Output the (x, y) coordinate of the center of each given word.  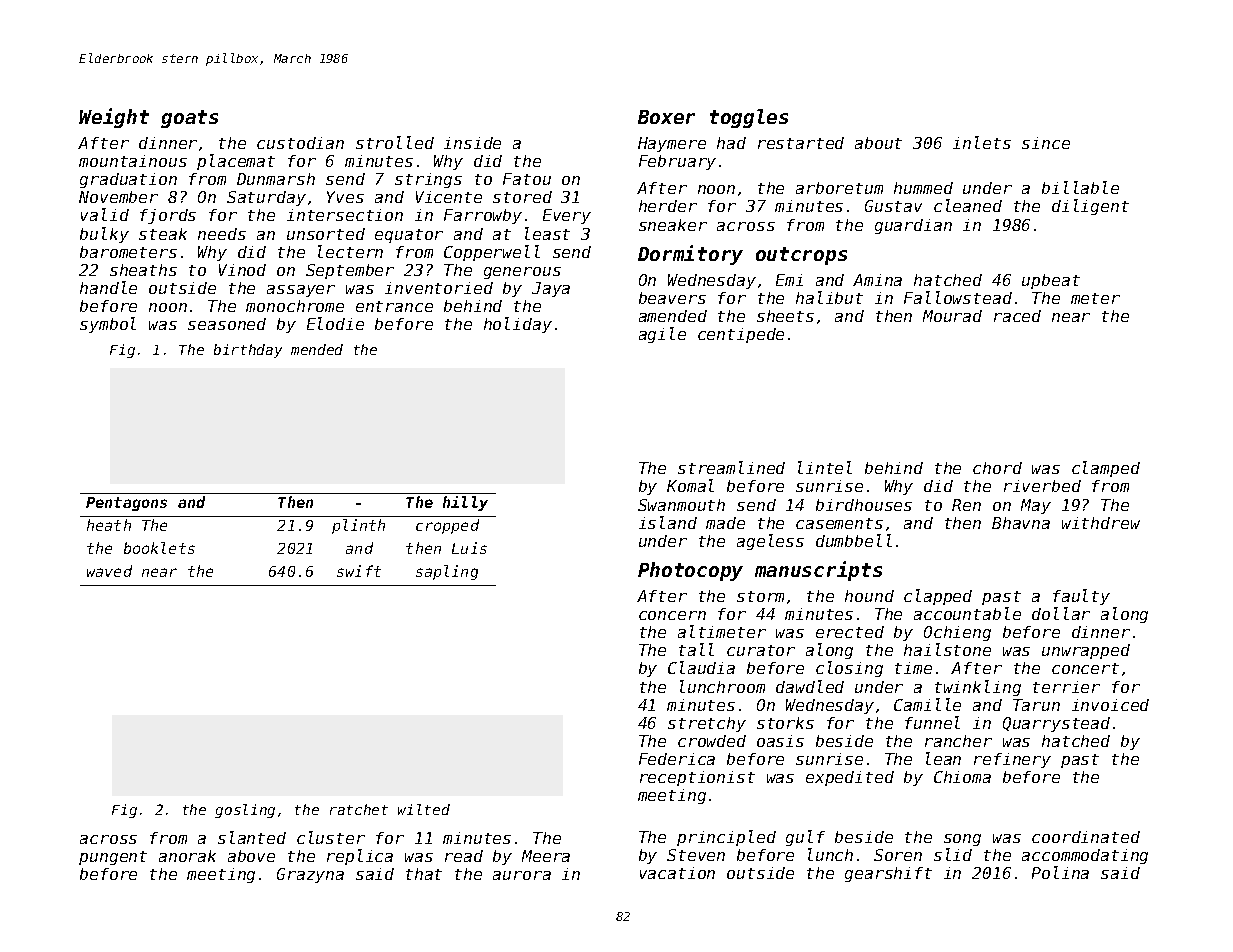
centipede (741, 335)
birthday (248, 351)
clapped (938, 597)
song (962, 840)
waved (109, 571)
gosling (245, 811)
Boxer (666, 117)
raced (1017, 316)
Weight (114, 118)
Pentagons (126, 504)
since (1046, 143)
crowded (712, 741)
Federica (677, 759)
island (668, 522)
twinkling (978, 688)
